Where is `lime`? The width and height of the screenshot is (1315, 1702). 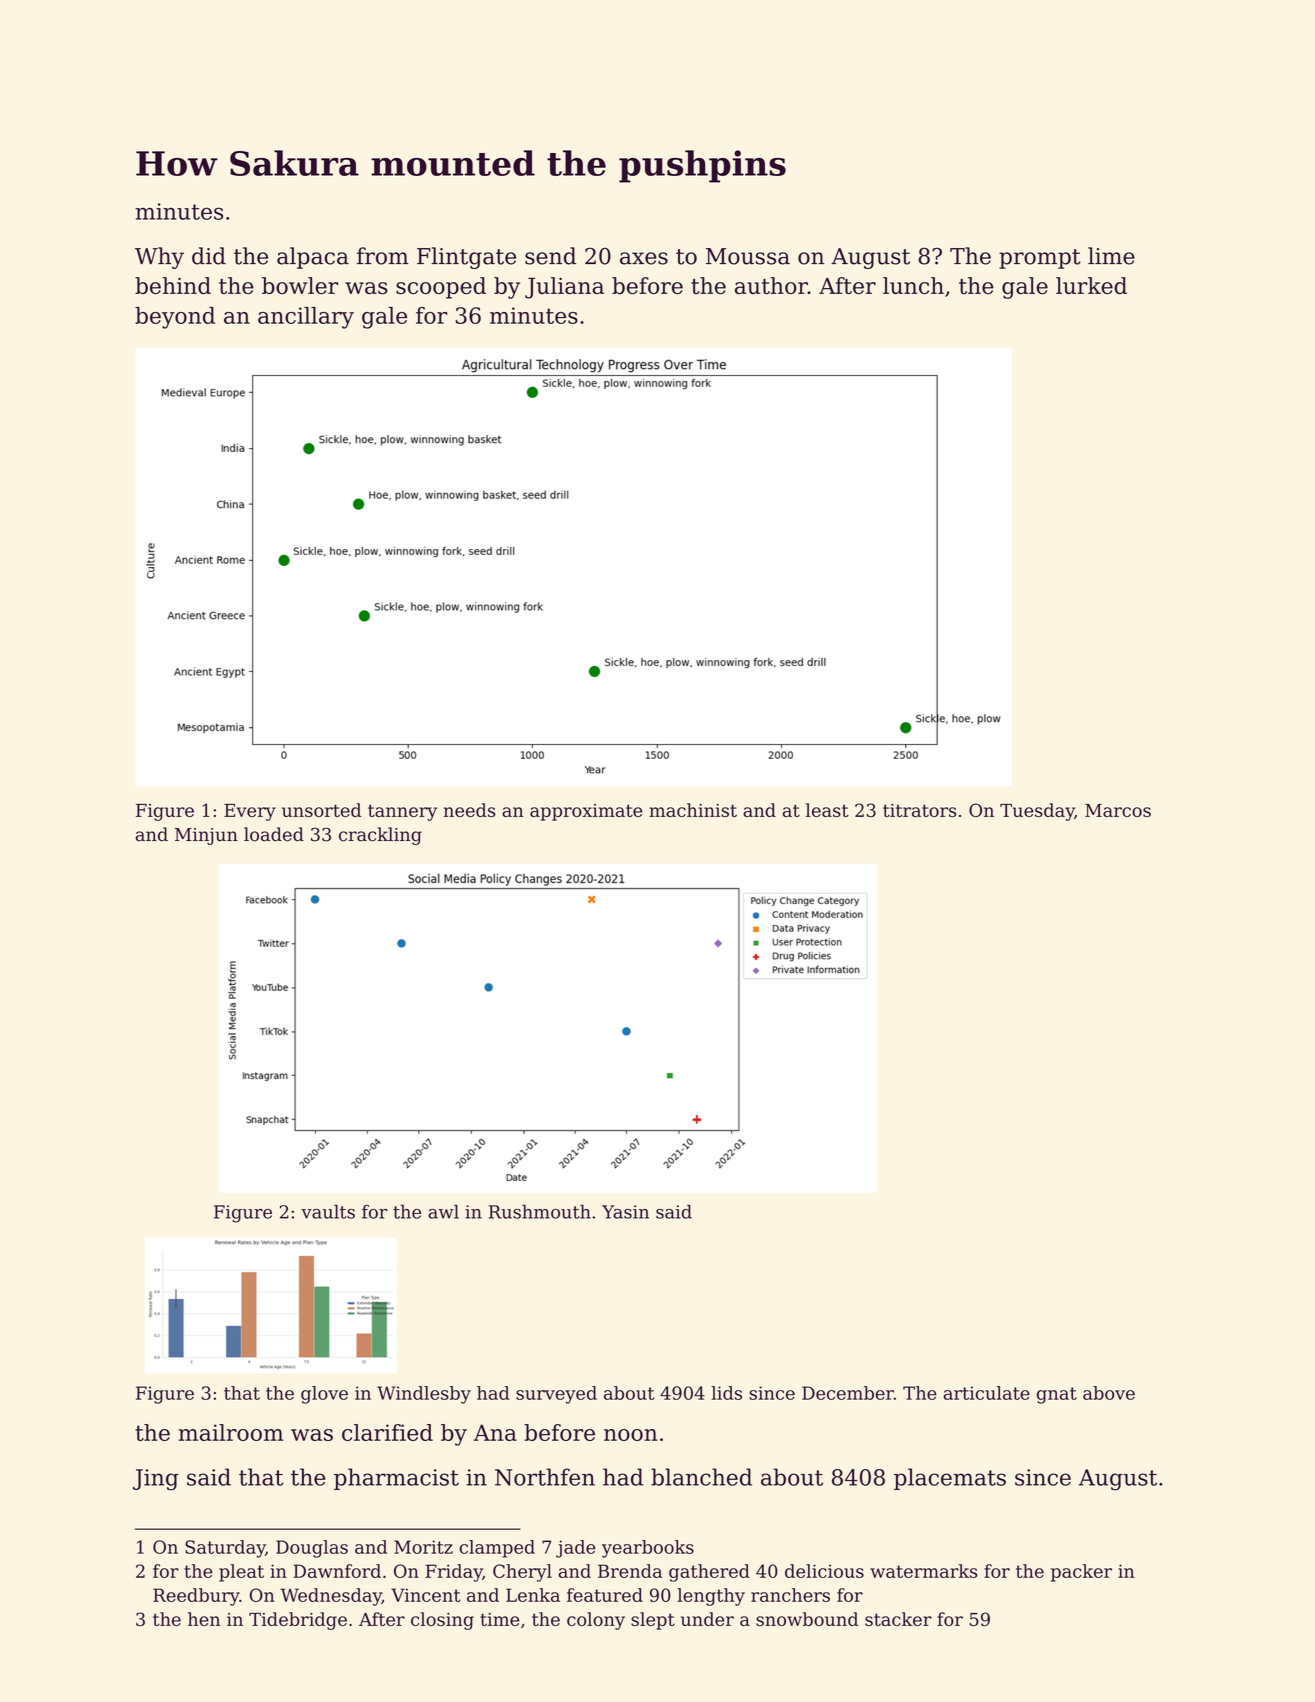
lime is located at coordinates (1111, 256).
